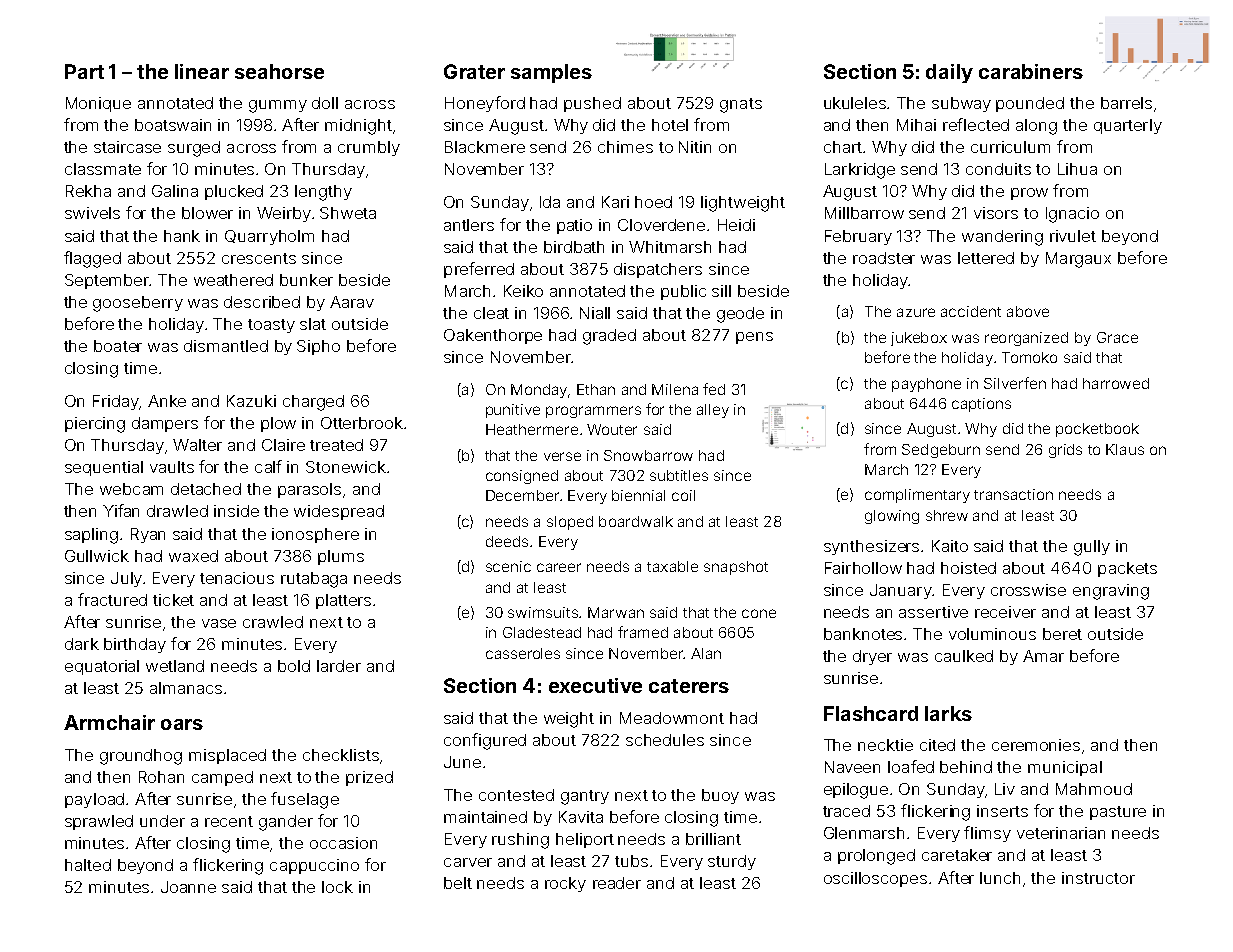 Image resolution: width=1233 pixels, height=952 pixels. Describe the element at coordinates (294, 666) in the screenshot. I see `bold` at that location.
